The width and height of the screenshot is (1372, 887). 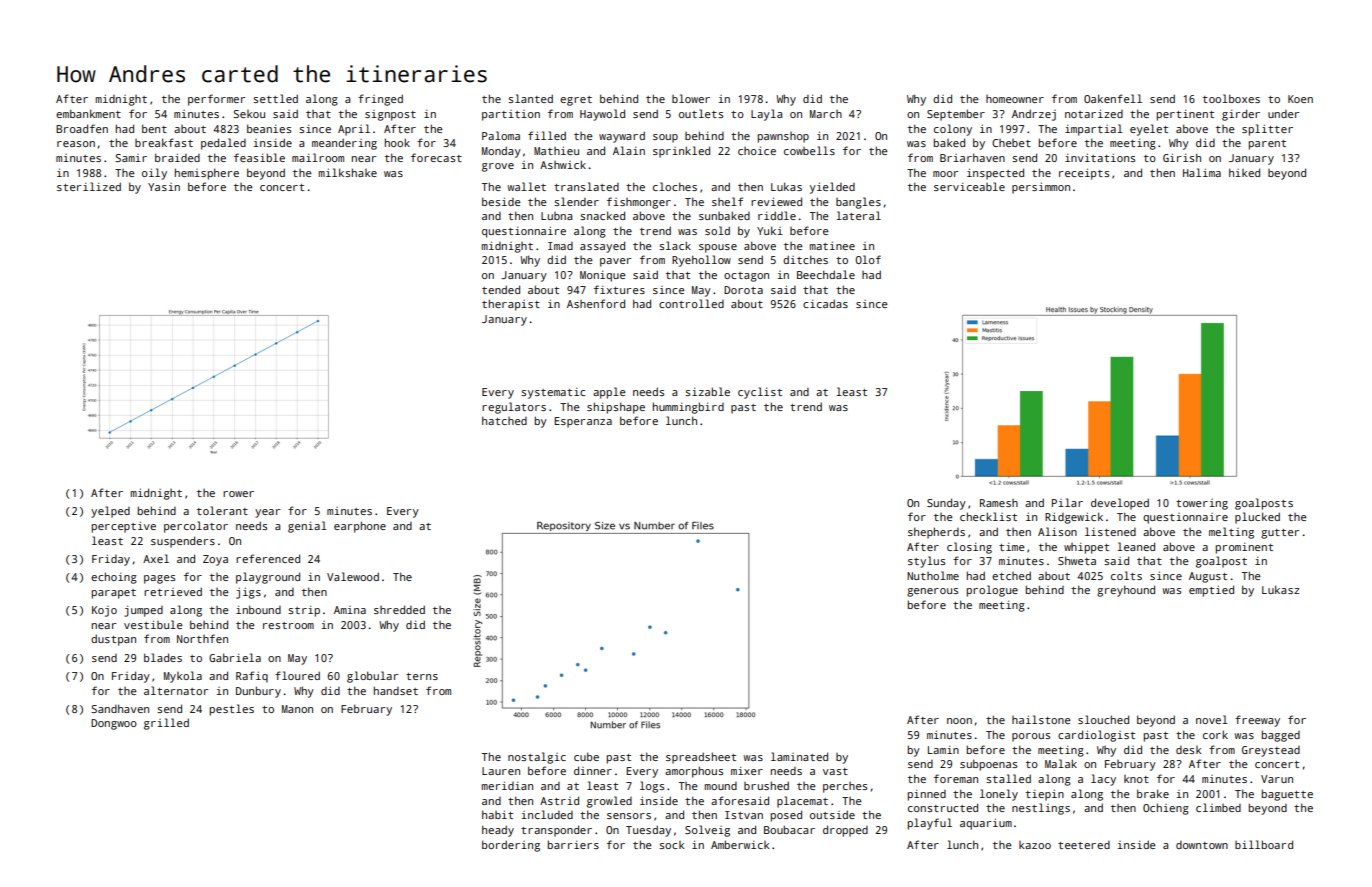 I want to click on terns, so click(x=422, y=676).
